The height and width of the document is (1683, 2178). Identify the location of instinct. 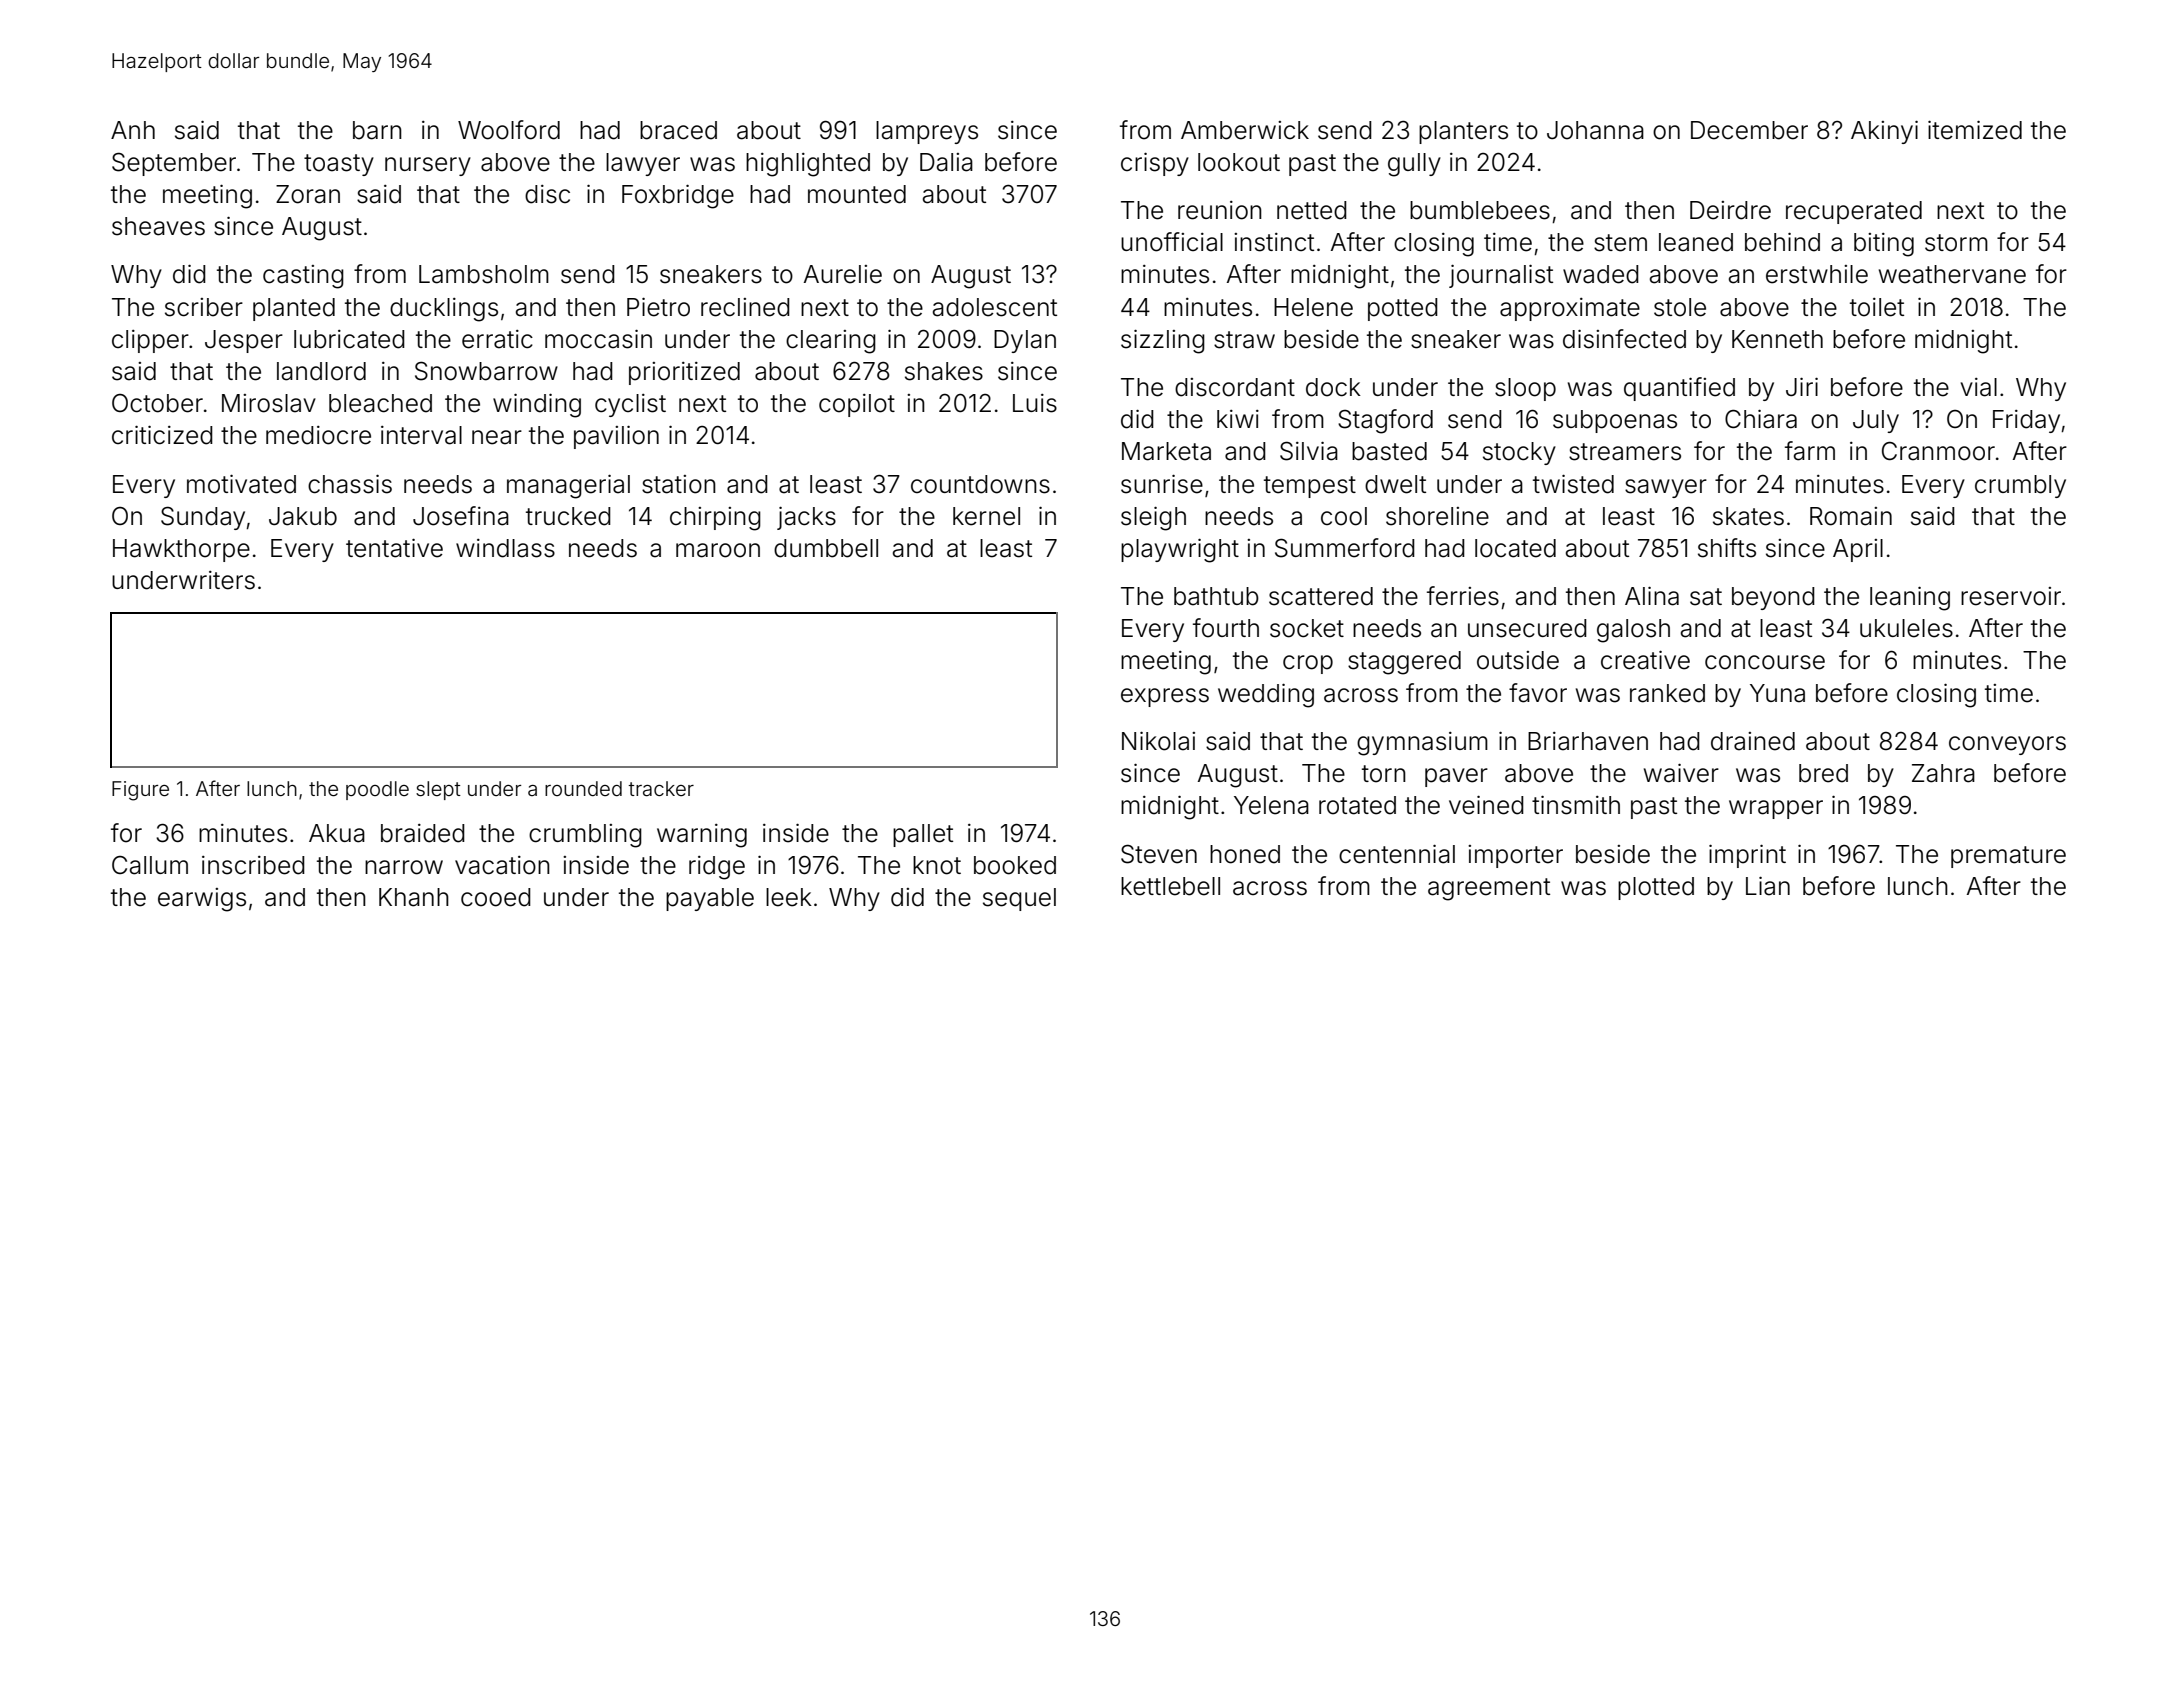
(1274, 242).
